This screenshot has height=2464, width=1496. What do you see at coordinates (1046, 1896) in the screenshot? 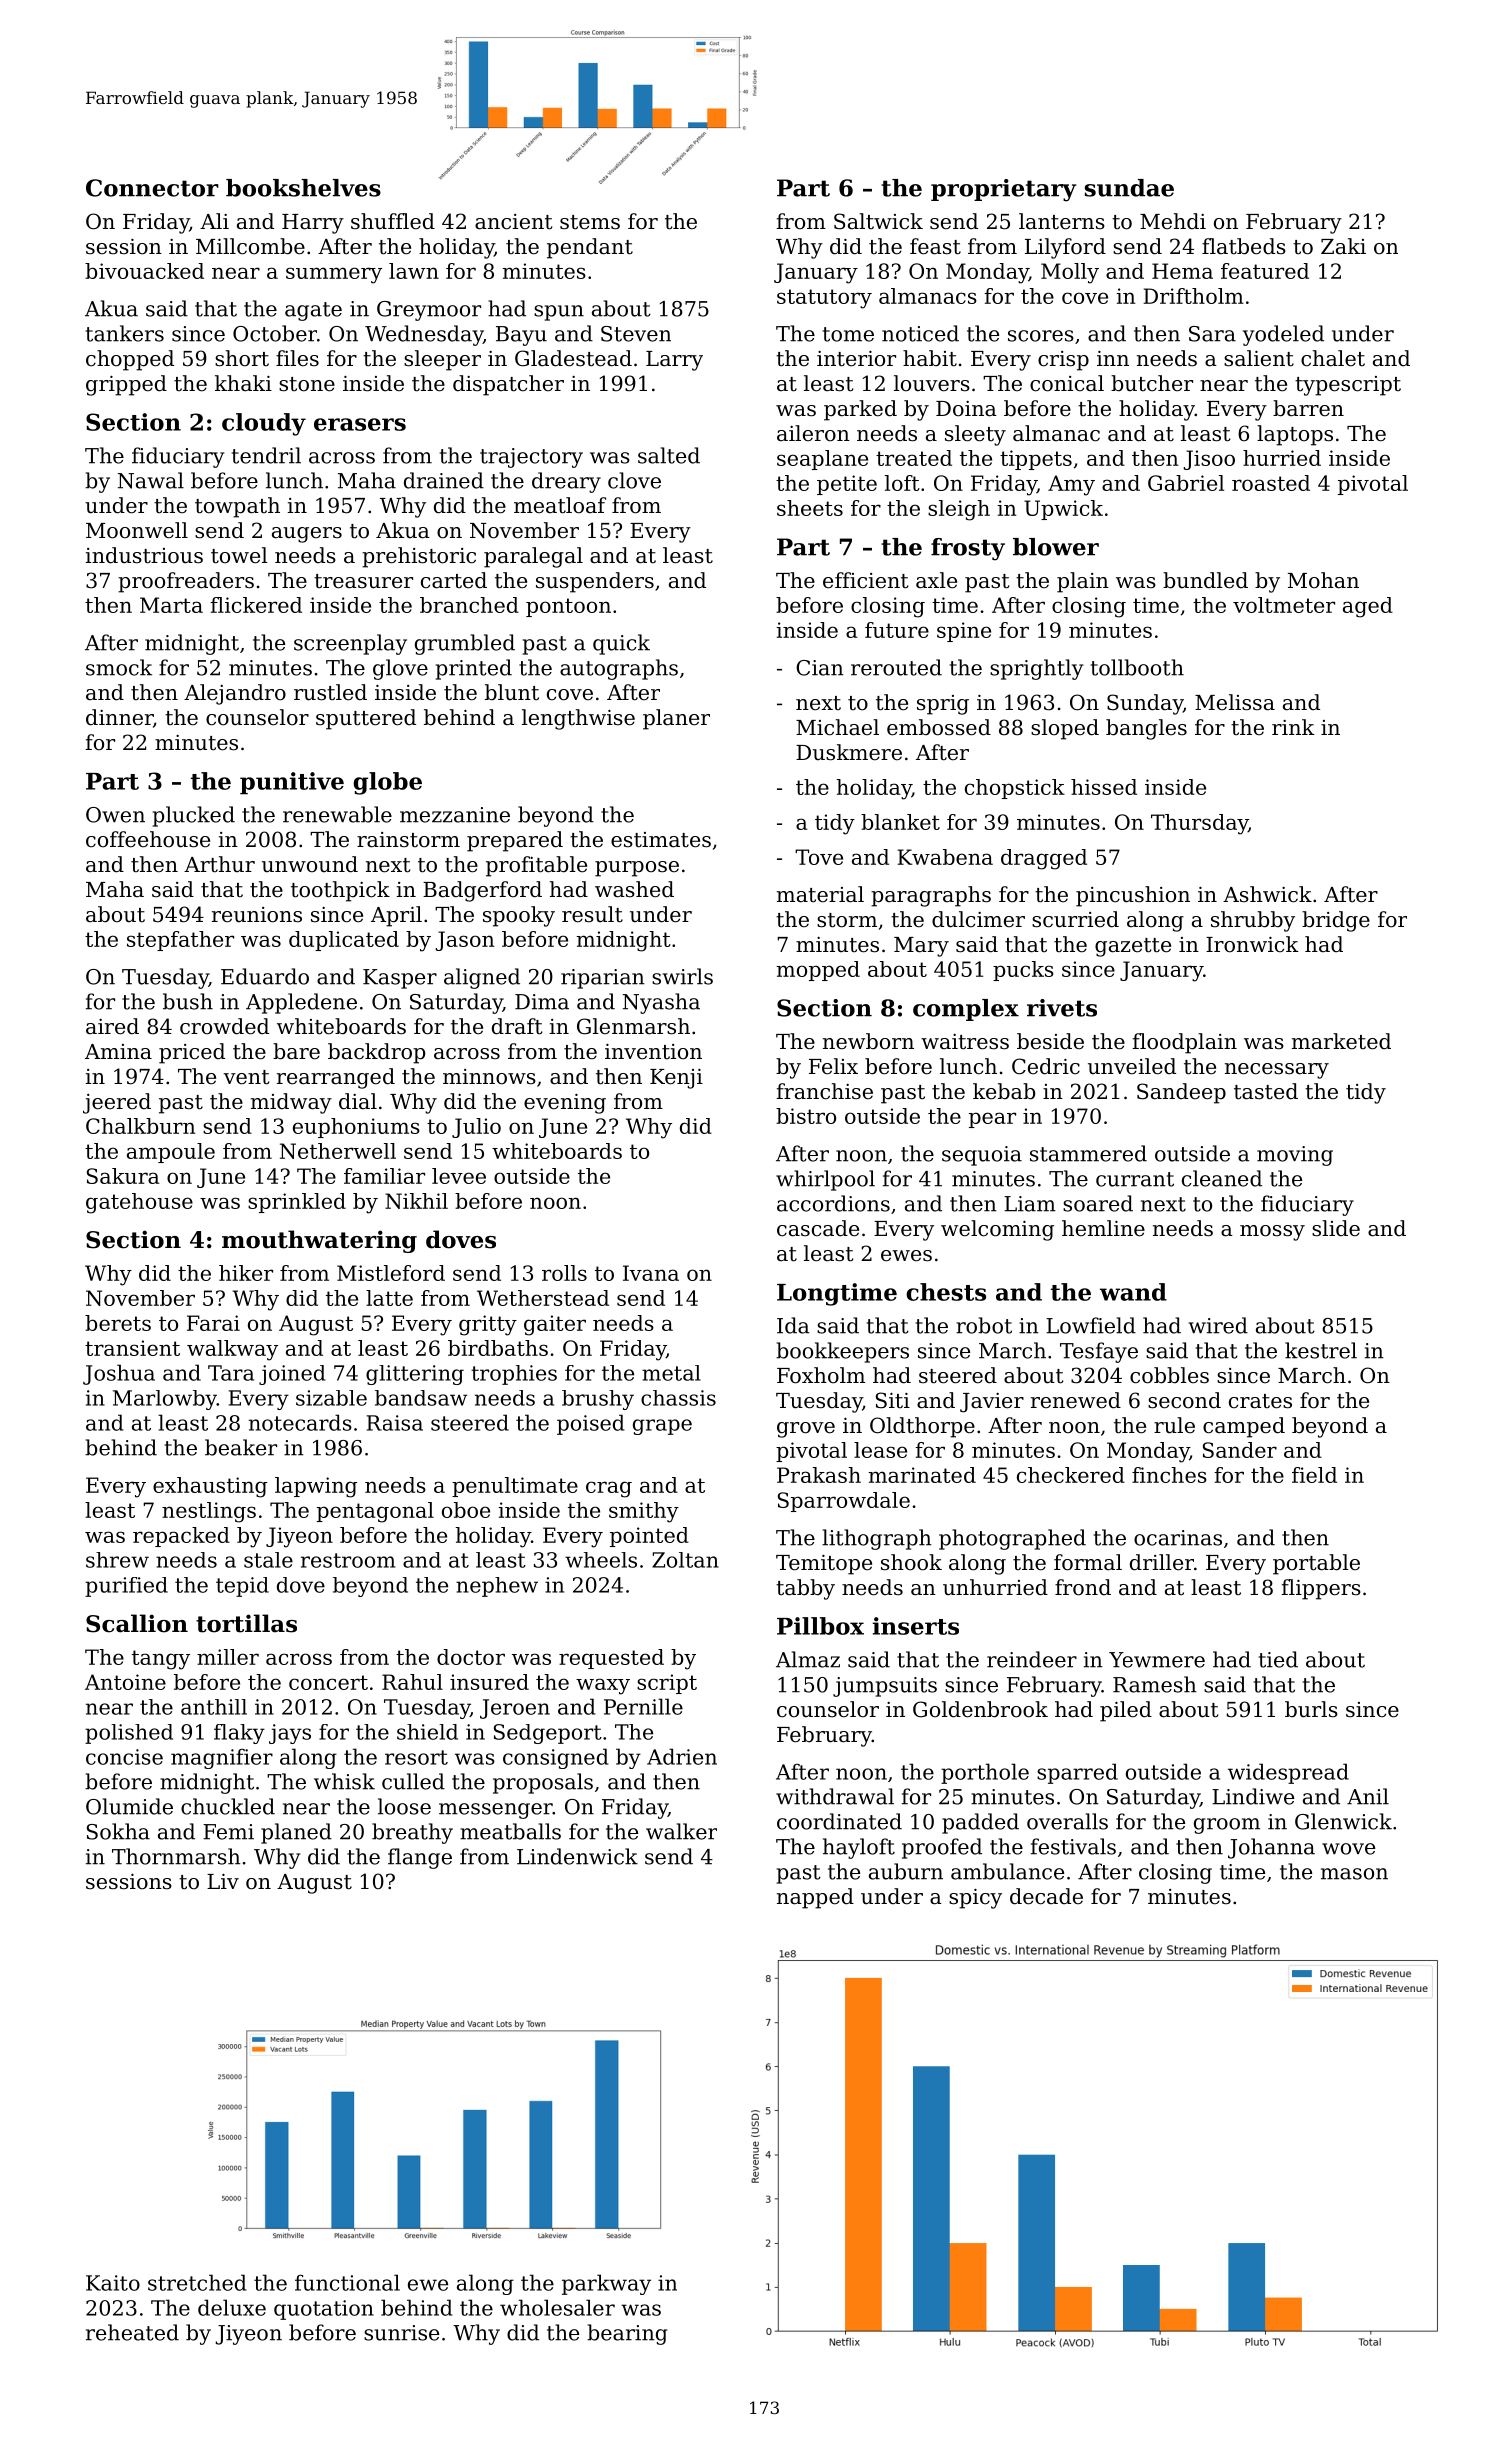
I see `decade` at bounding box center [1046, 1896].
